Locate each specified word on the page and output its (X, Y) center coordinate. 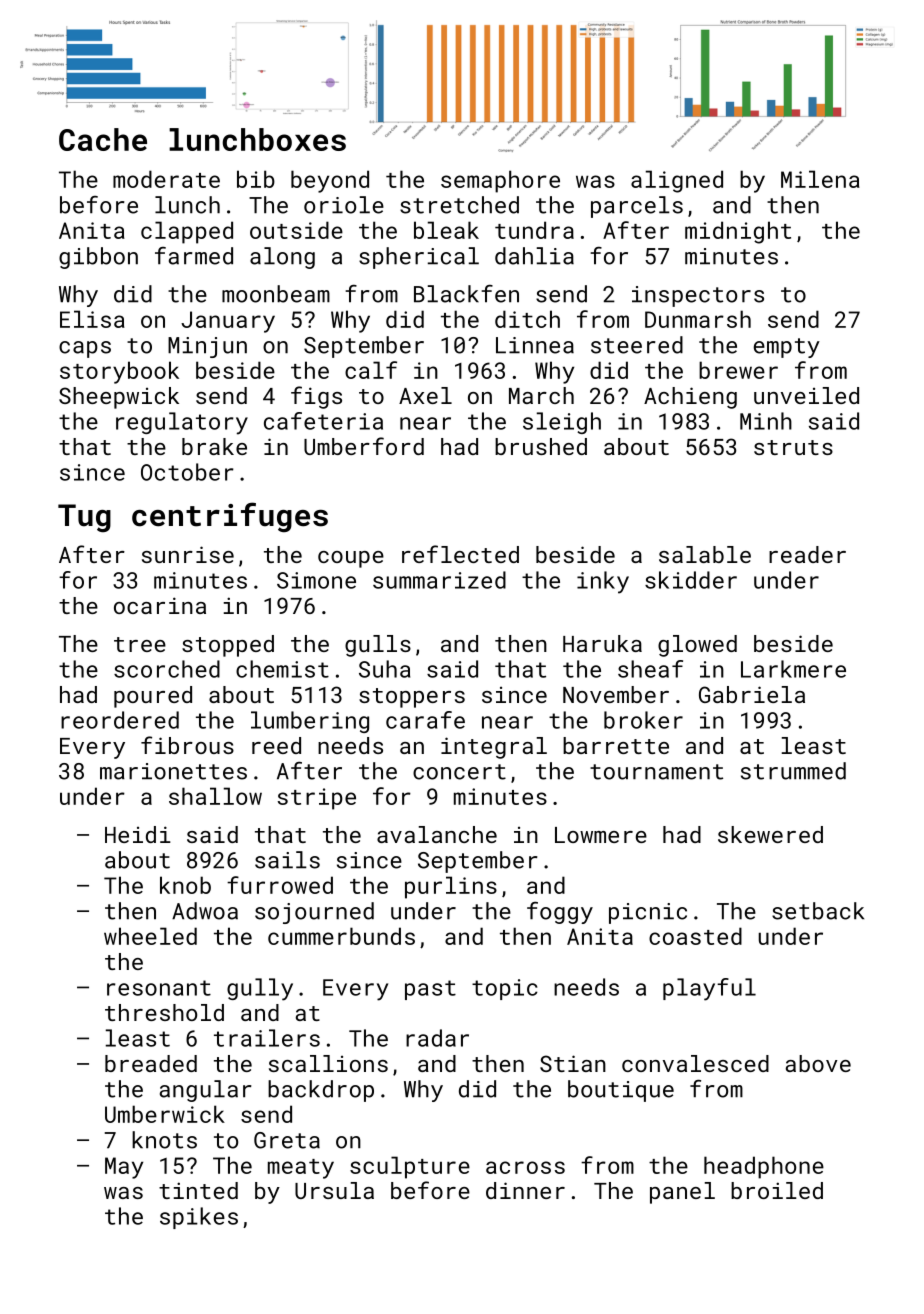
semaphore (500, 181)
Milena (820, 179)
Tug (84, 518)
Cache (103, 139)
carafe (425, 720)
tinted (198, 1190)
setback (818, 911)
